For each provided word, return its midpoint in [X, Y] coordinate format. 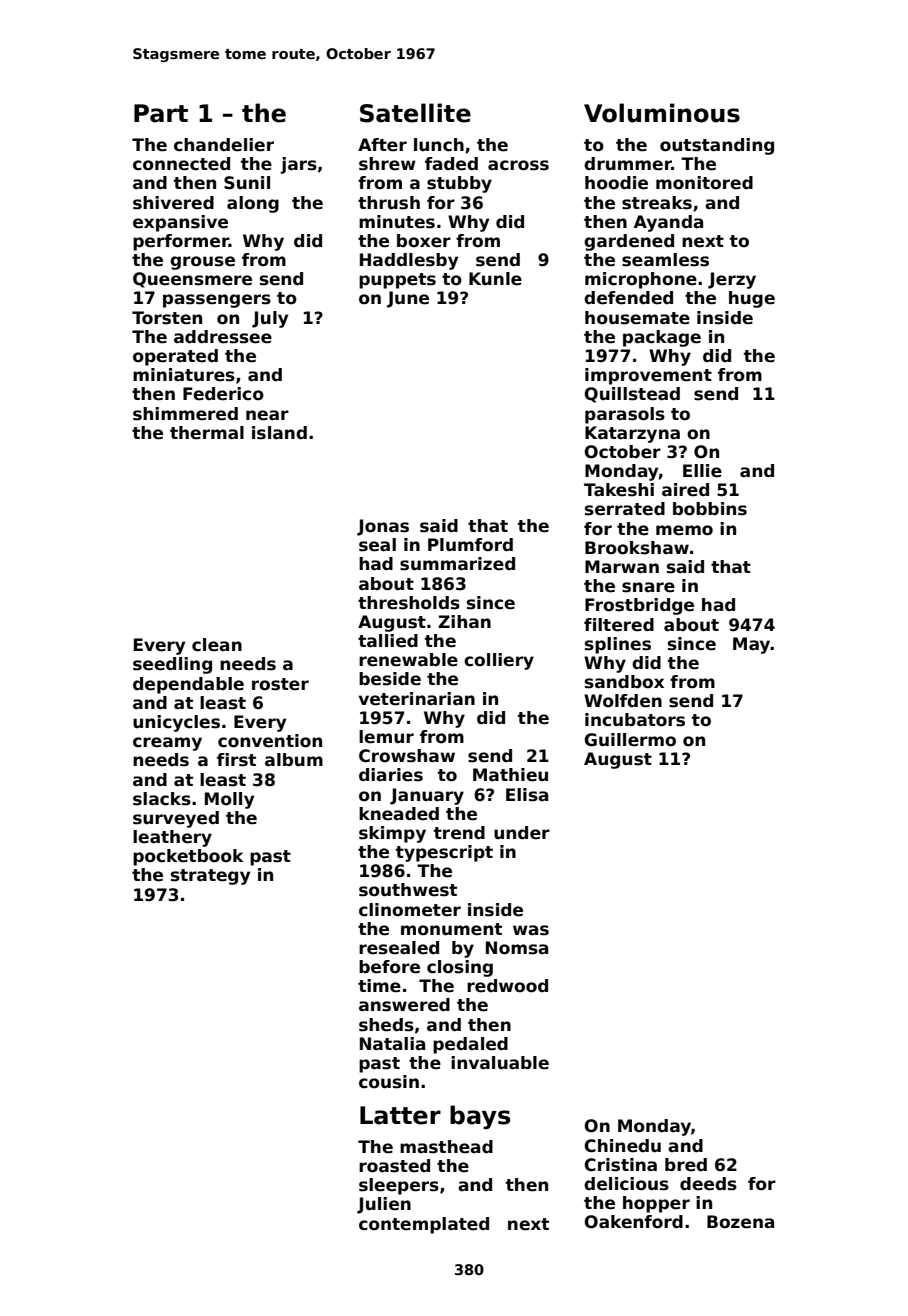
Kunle [495, 279]
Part [161, 113]
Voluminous [662, 113]
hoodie [616, 183]
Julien [384, 1205]
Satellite [415, 113]
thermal [207, 433]
